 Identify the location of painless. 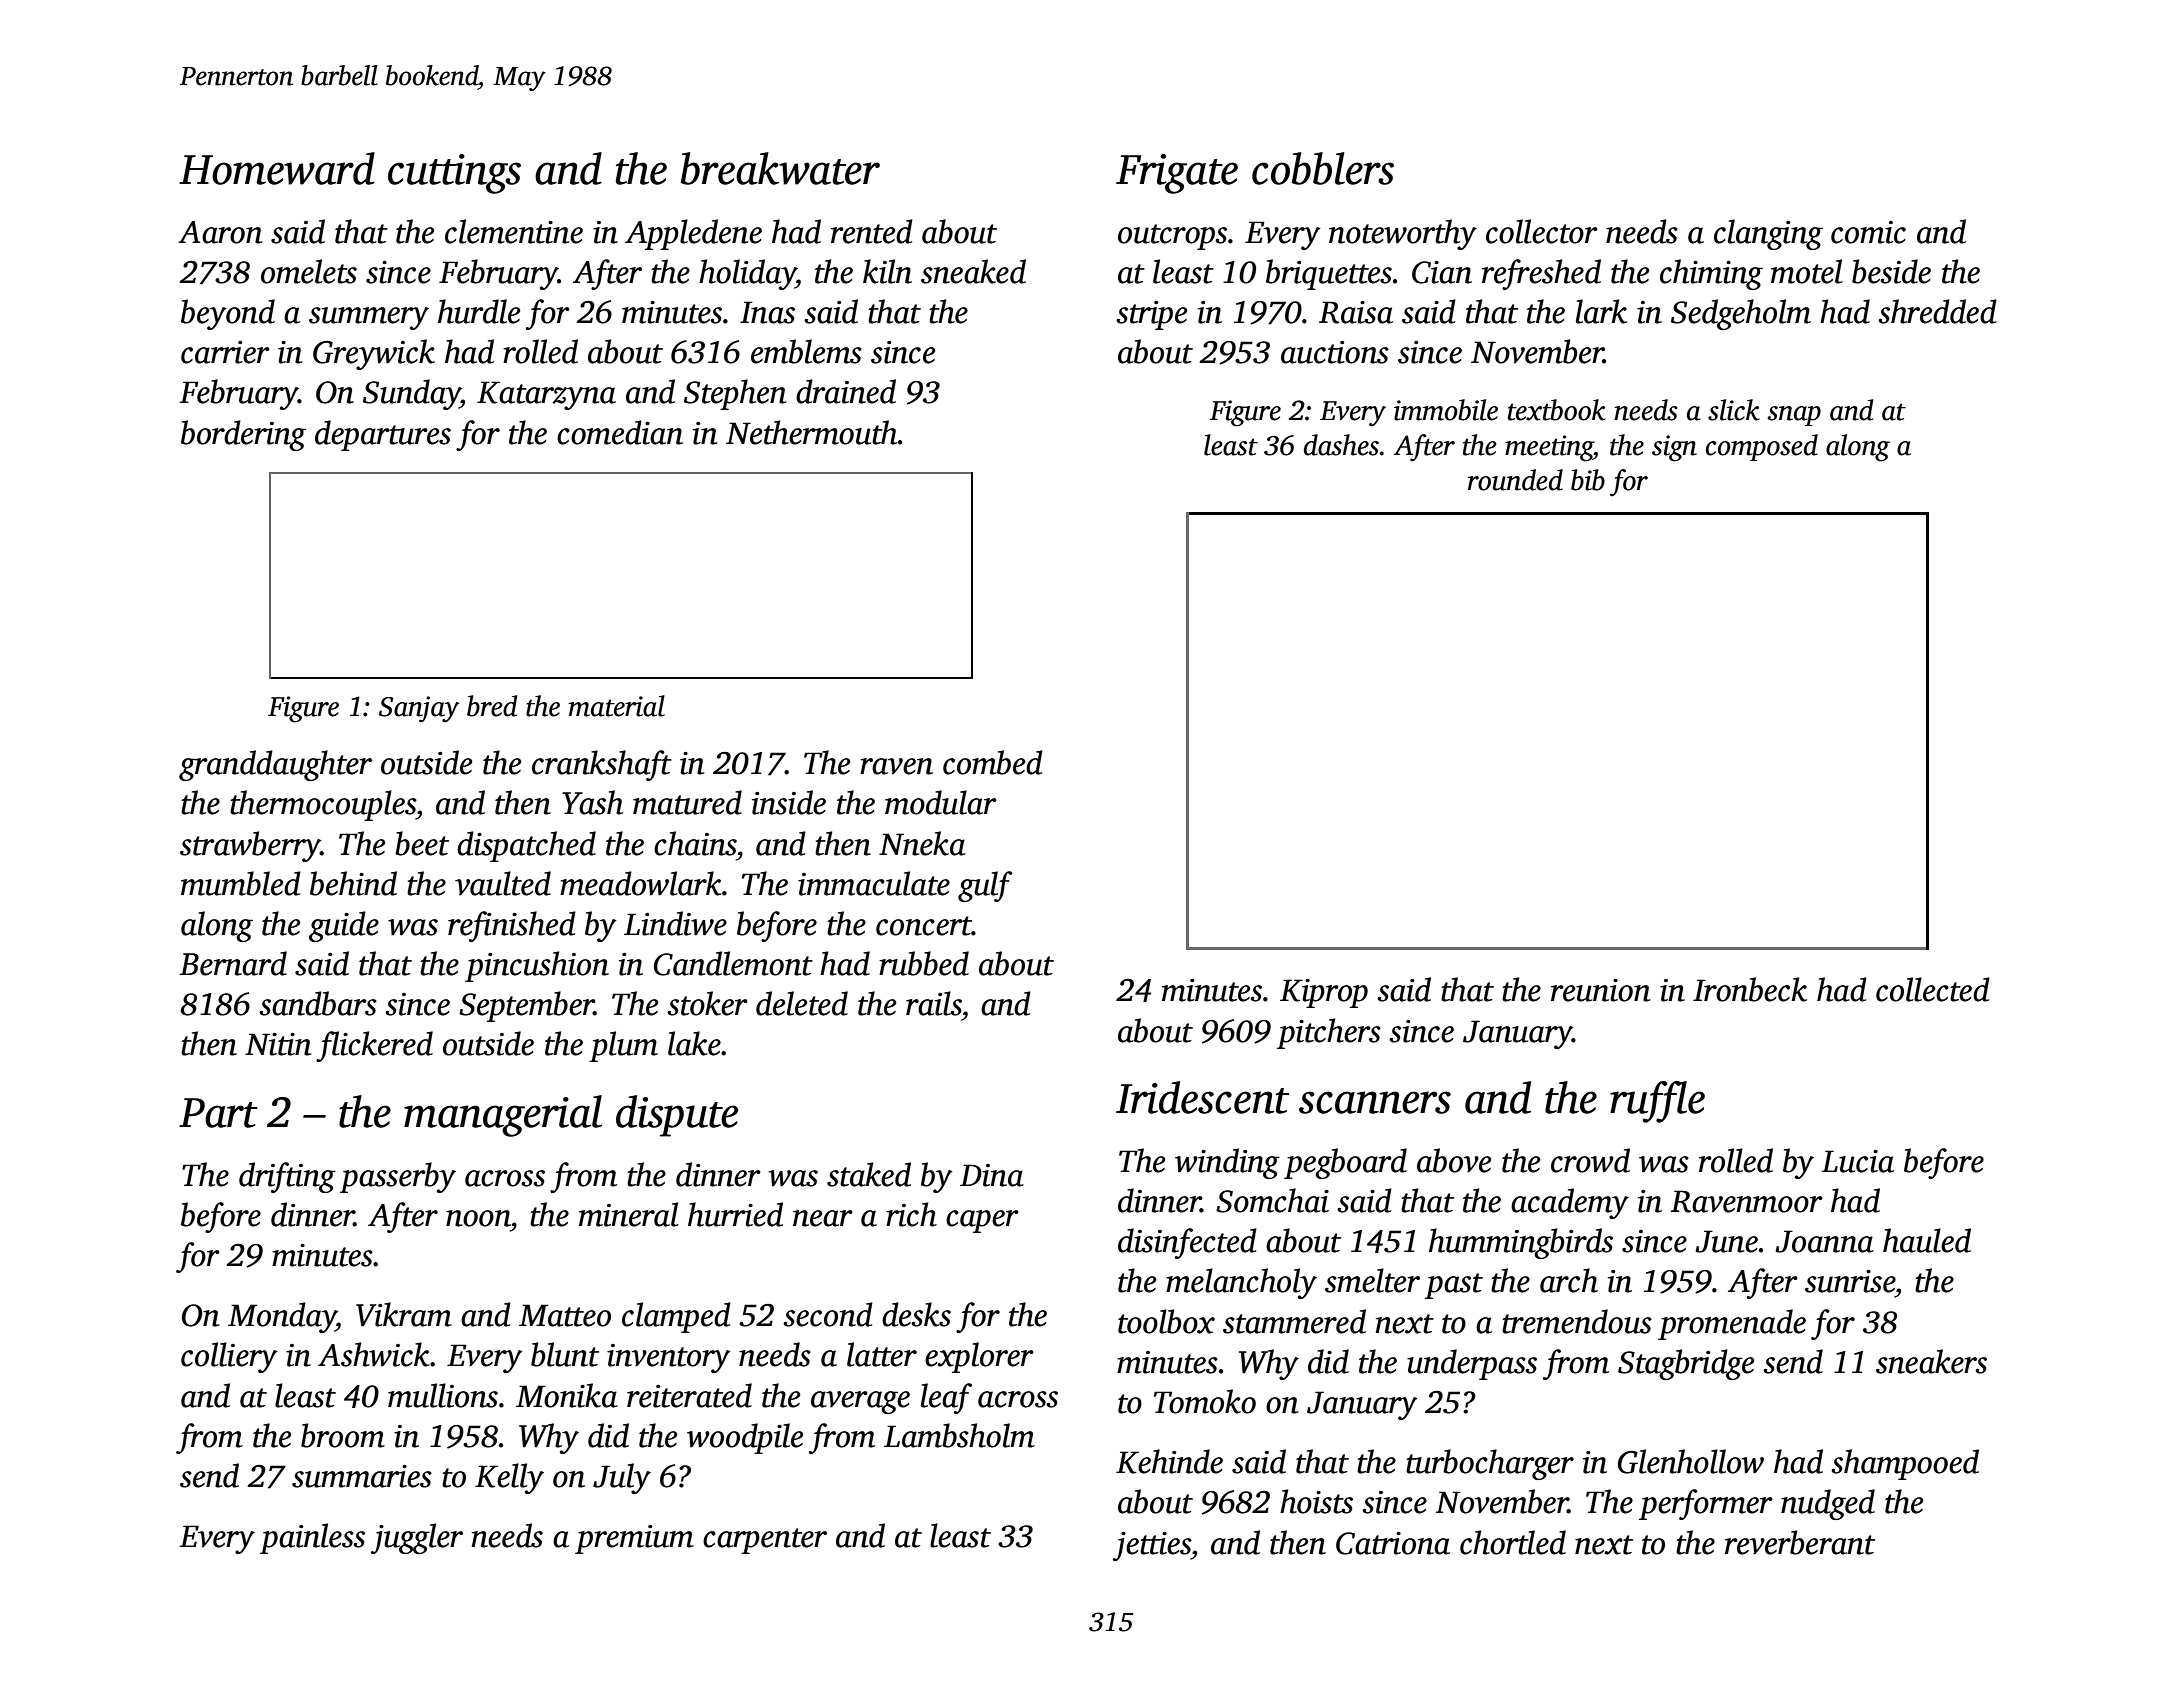
(312, 1538).
